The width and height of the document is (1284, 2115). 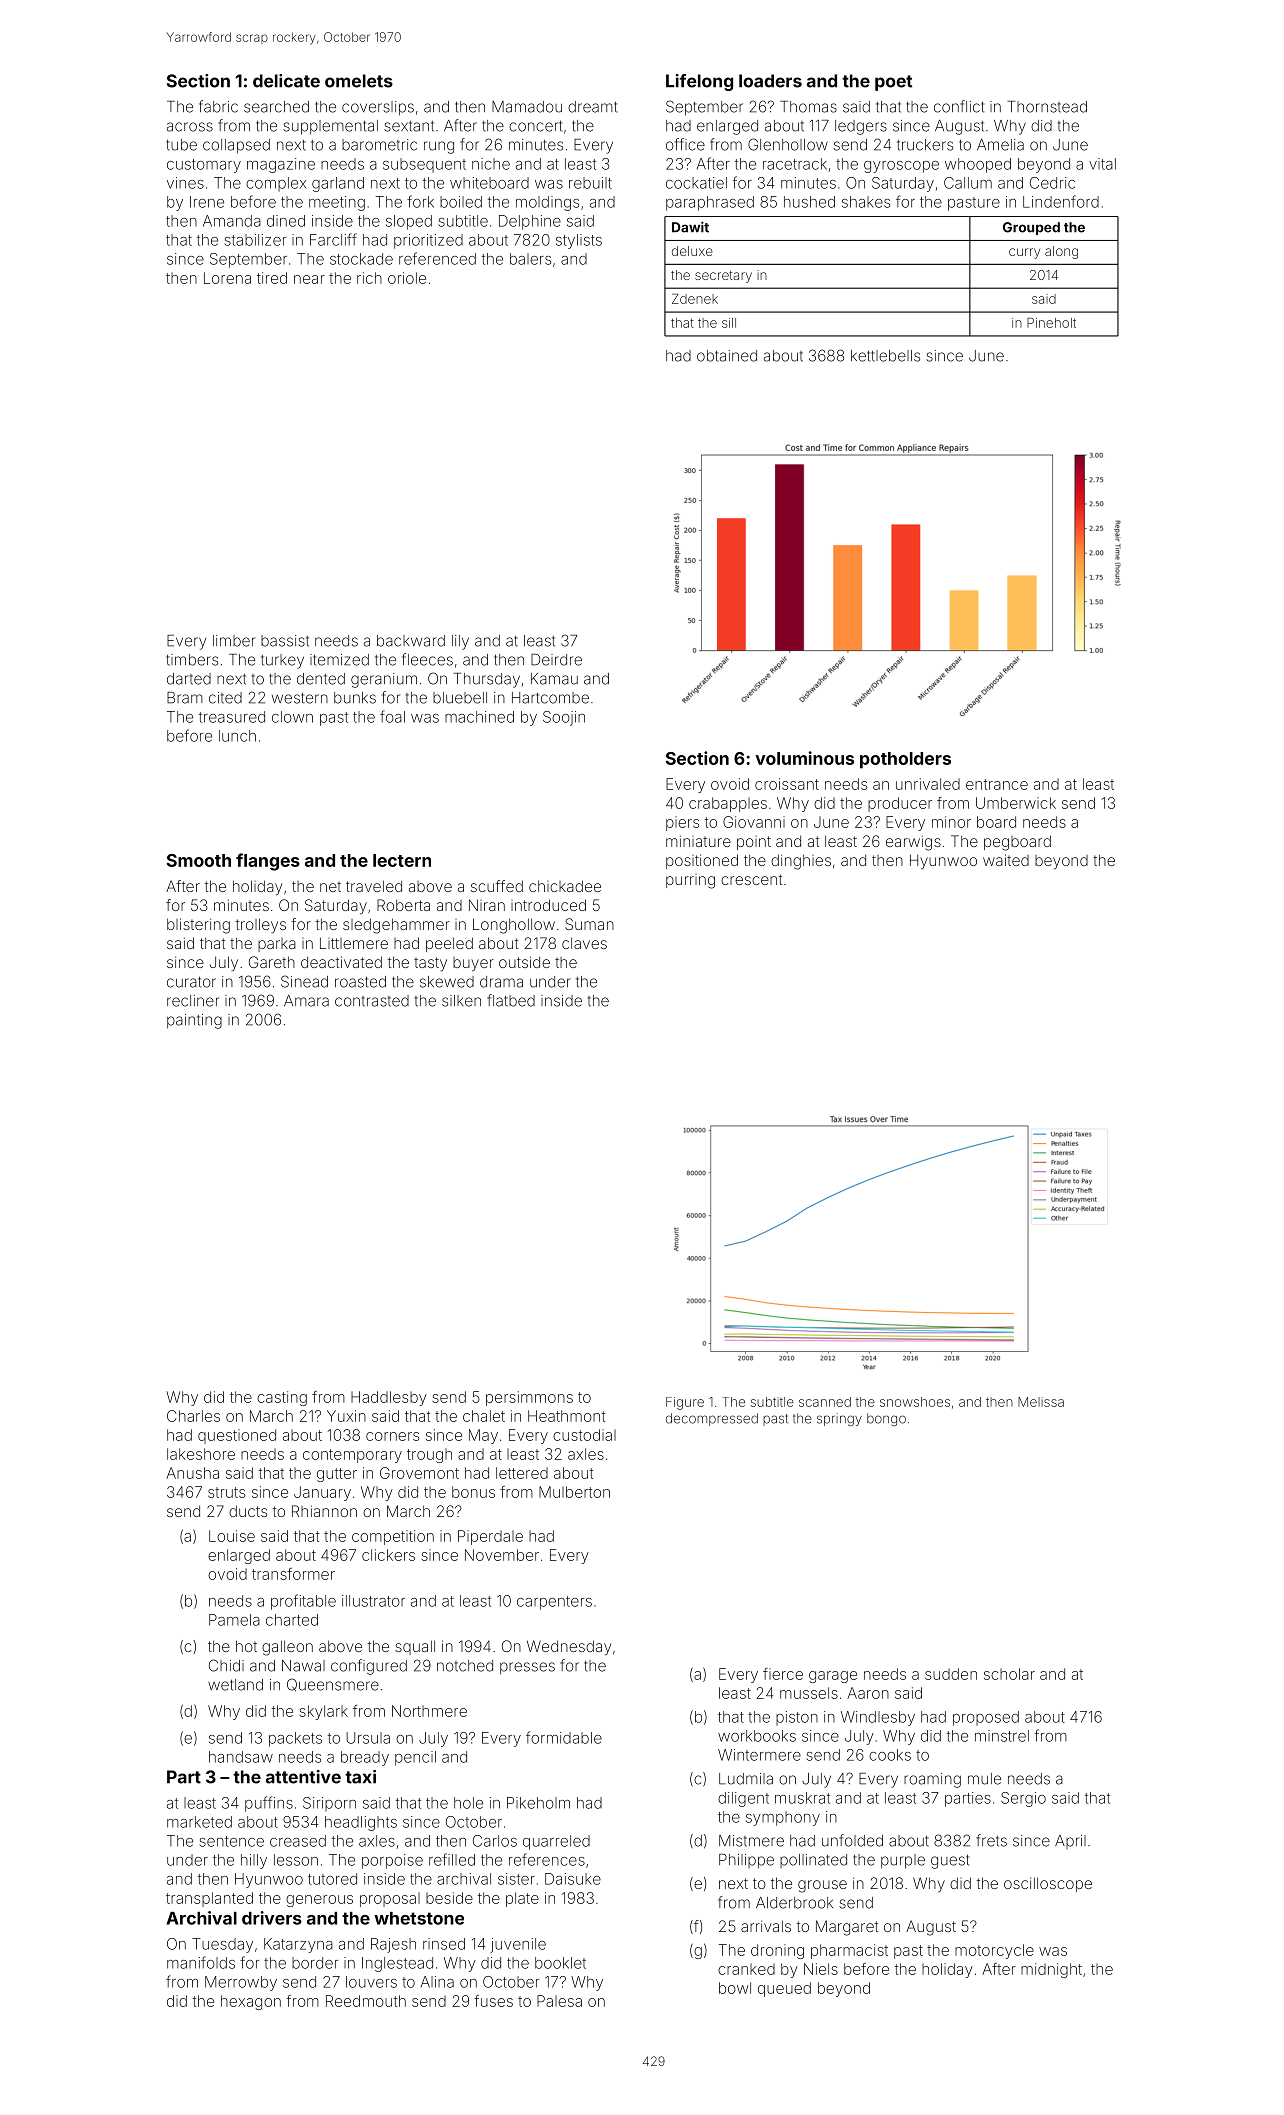 I want to click on omelets, so click(x=359, y=81).
